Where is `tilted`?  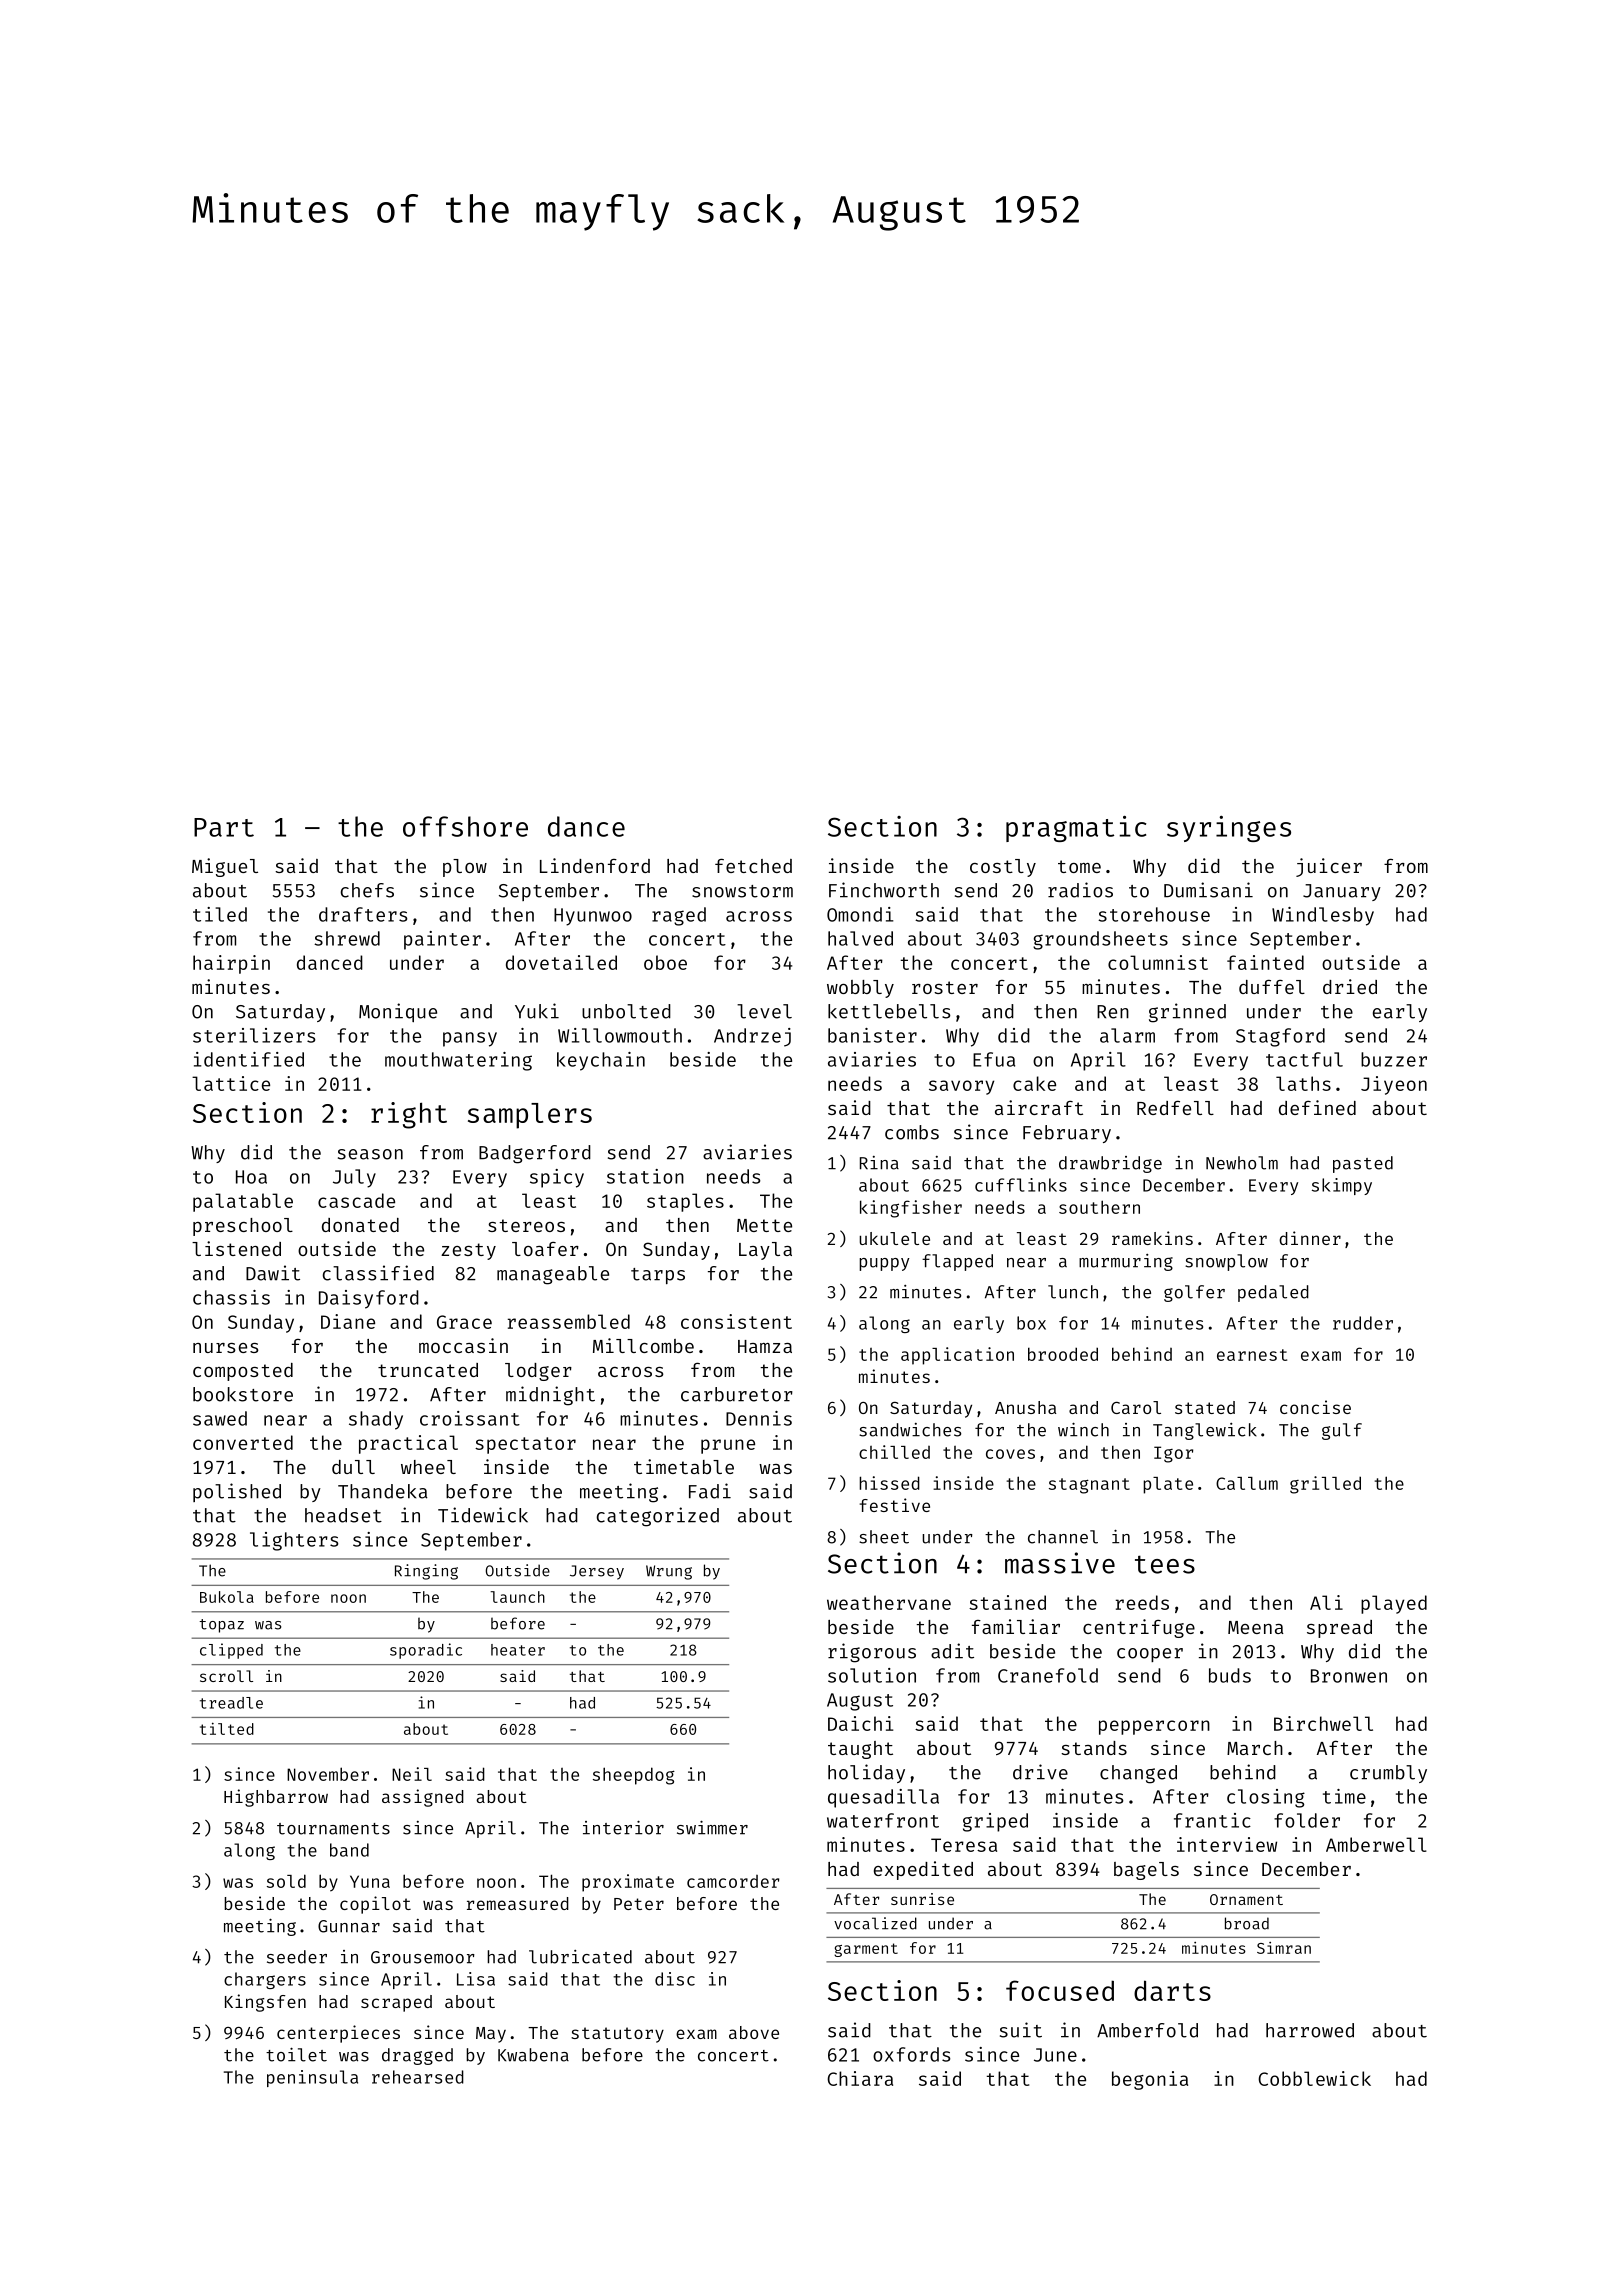 tilted is located at coordinates (227, 1728).
